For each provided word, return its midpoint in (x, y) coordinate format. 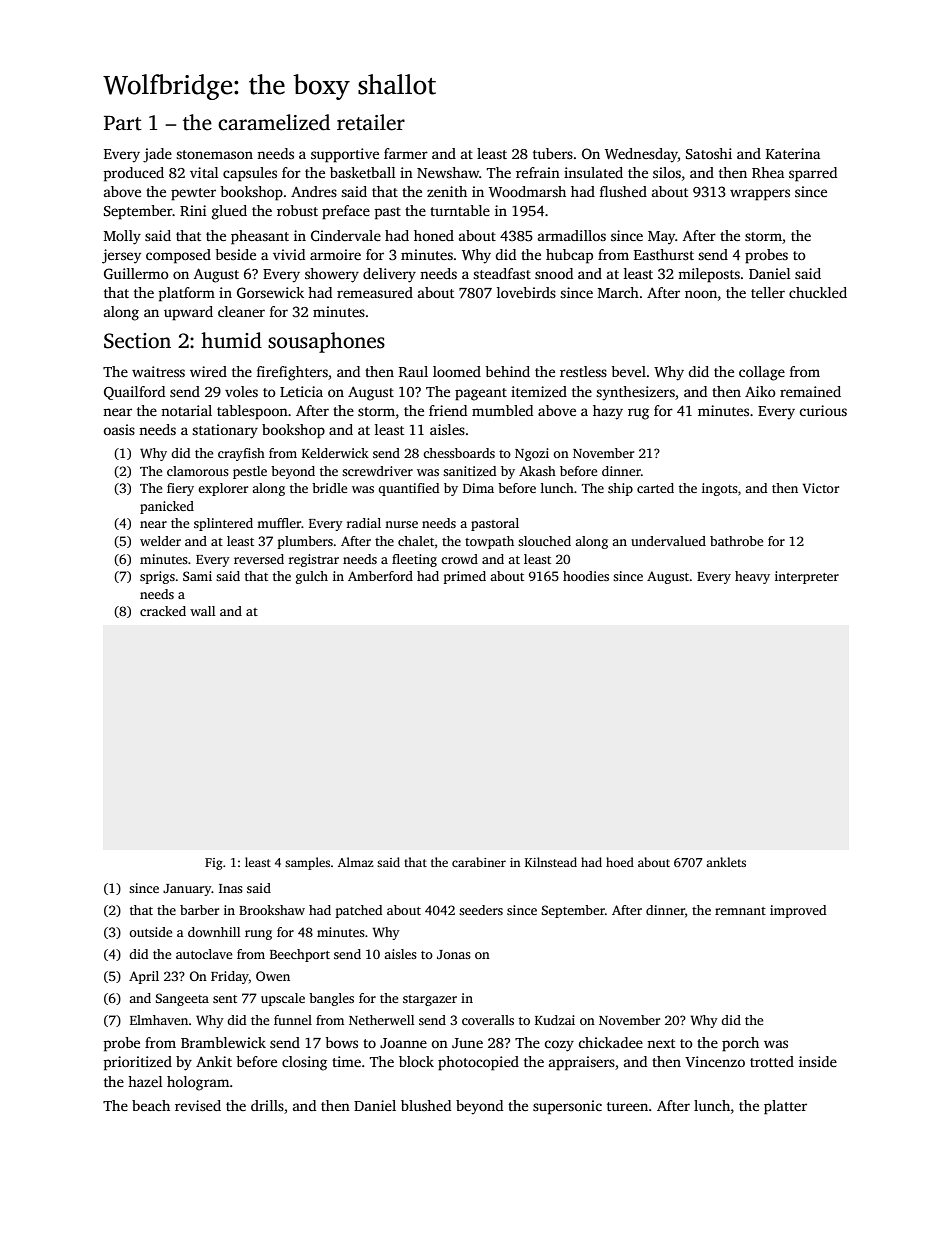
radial (364, 523)
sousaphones (326, 342)
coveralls (488, 1020)
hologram (198, 1083)
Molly (122, 237)
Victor (820, 488)
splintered (223, 524)
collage (762, 373)
